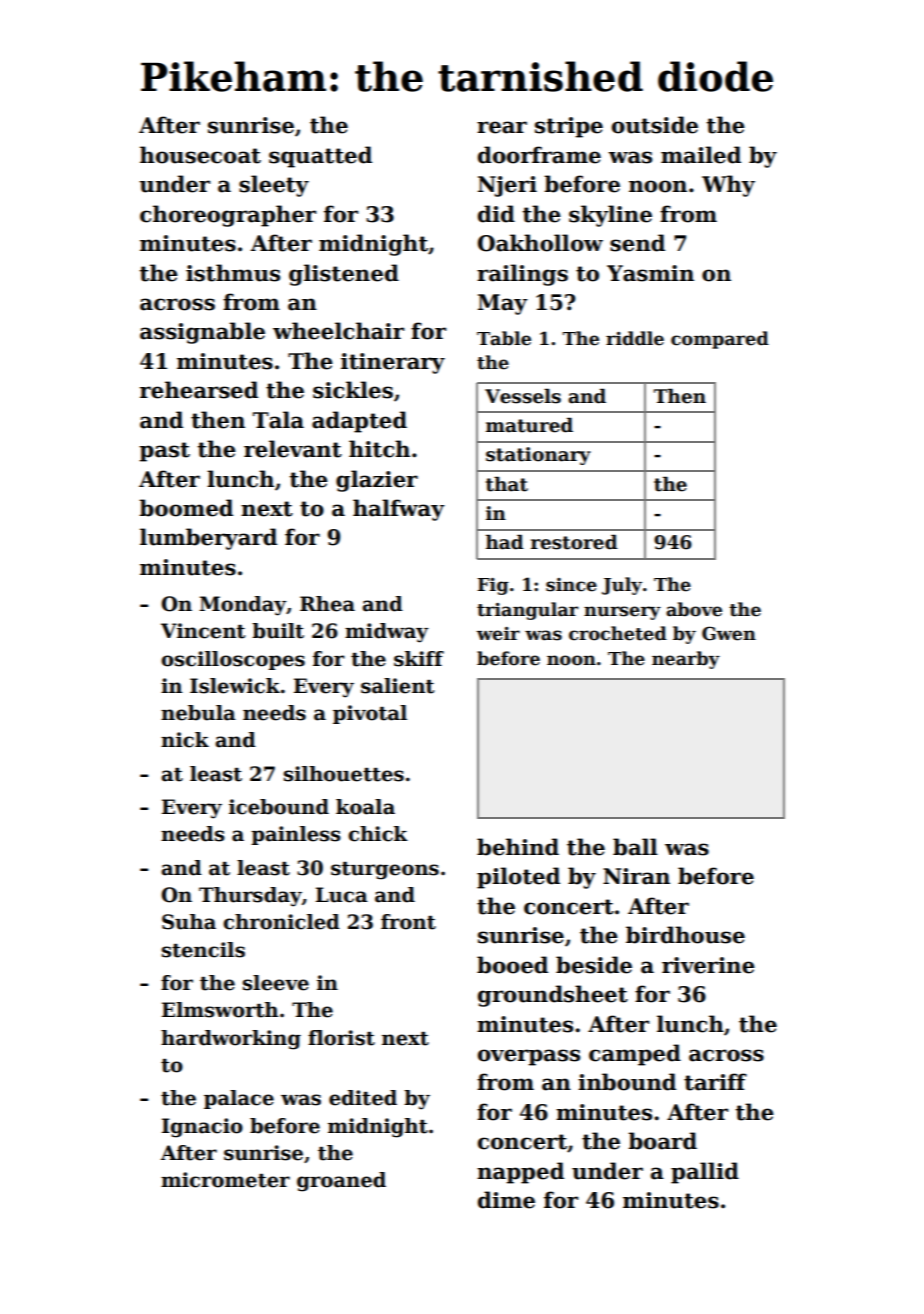 The image size is (924, 1314). I want to click on Islewick, so click(235, 686).
